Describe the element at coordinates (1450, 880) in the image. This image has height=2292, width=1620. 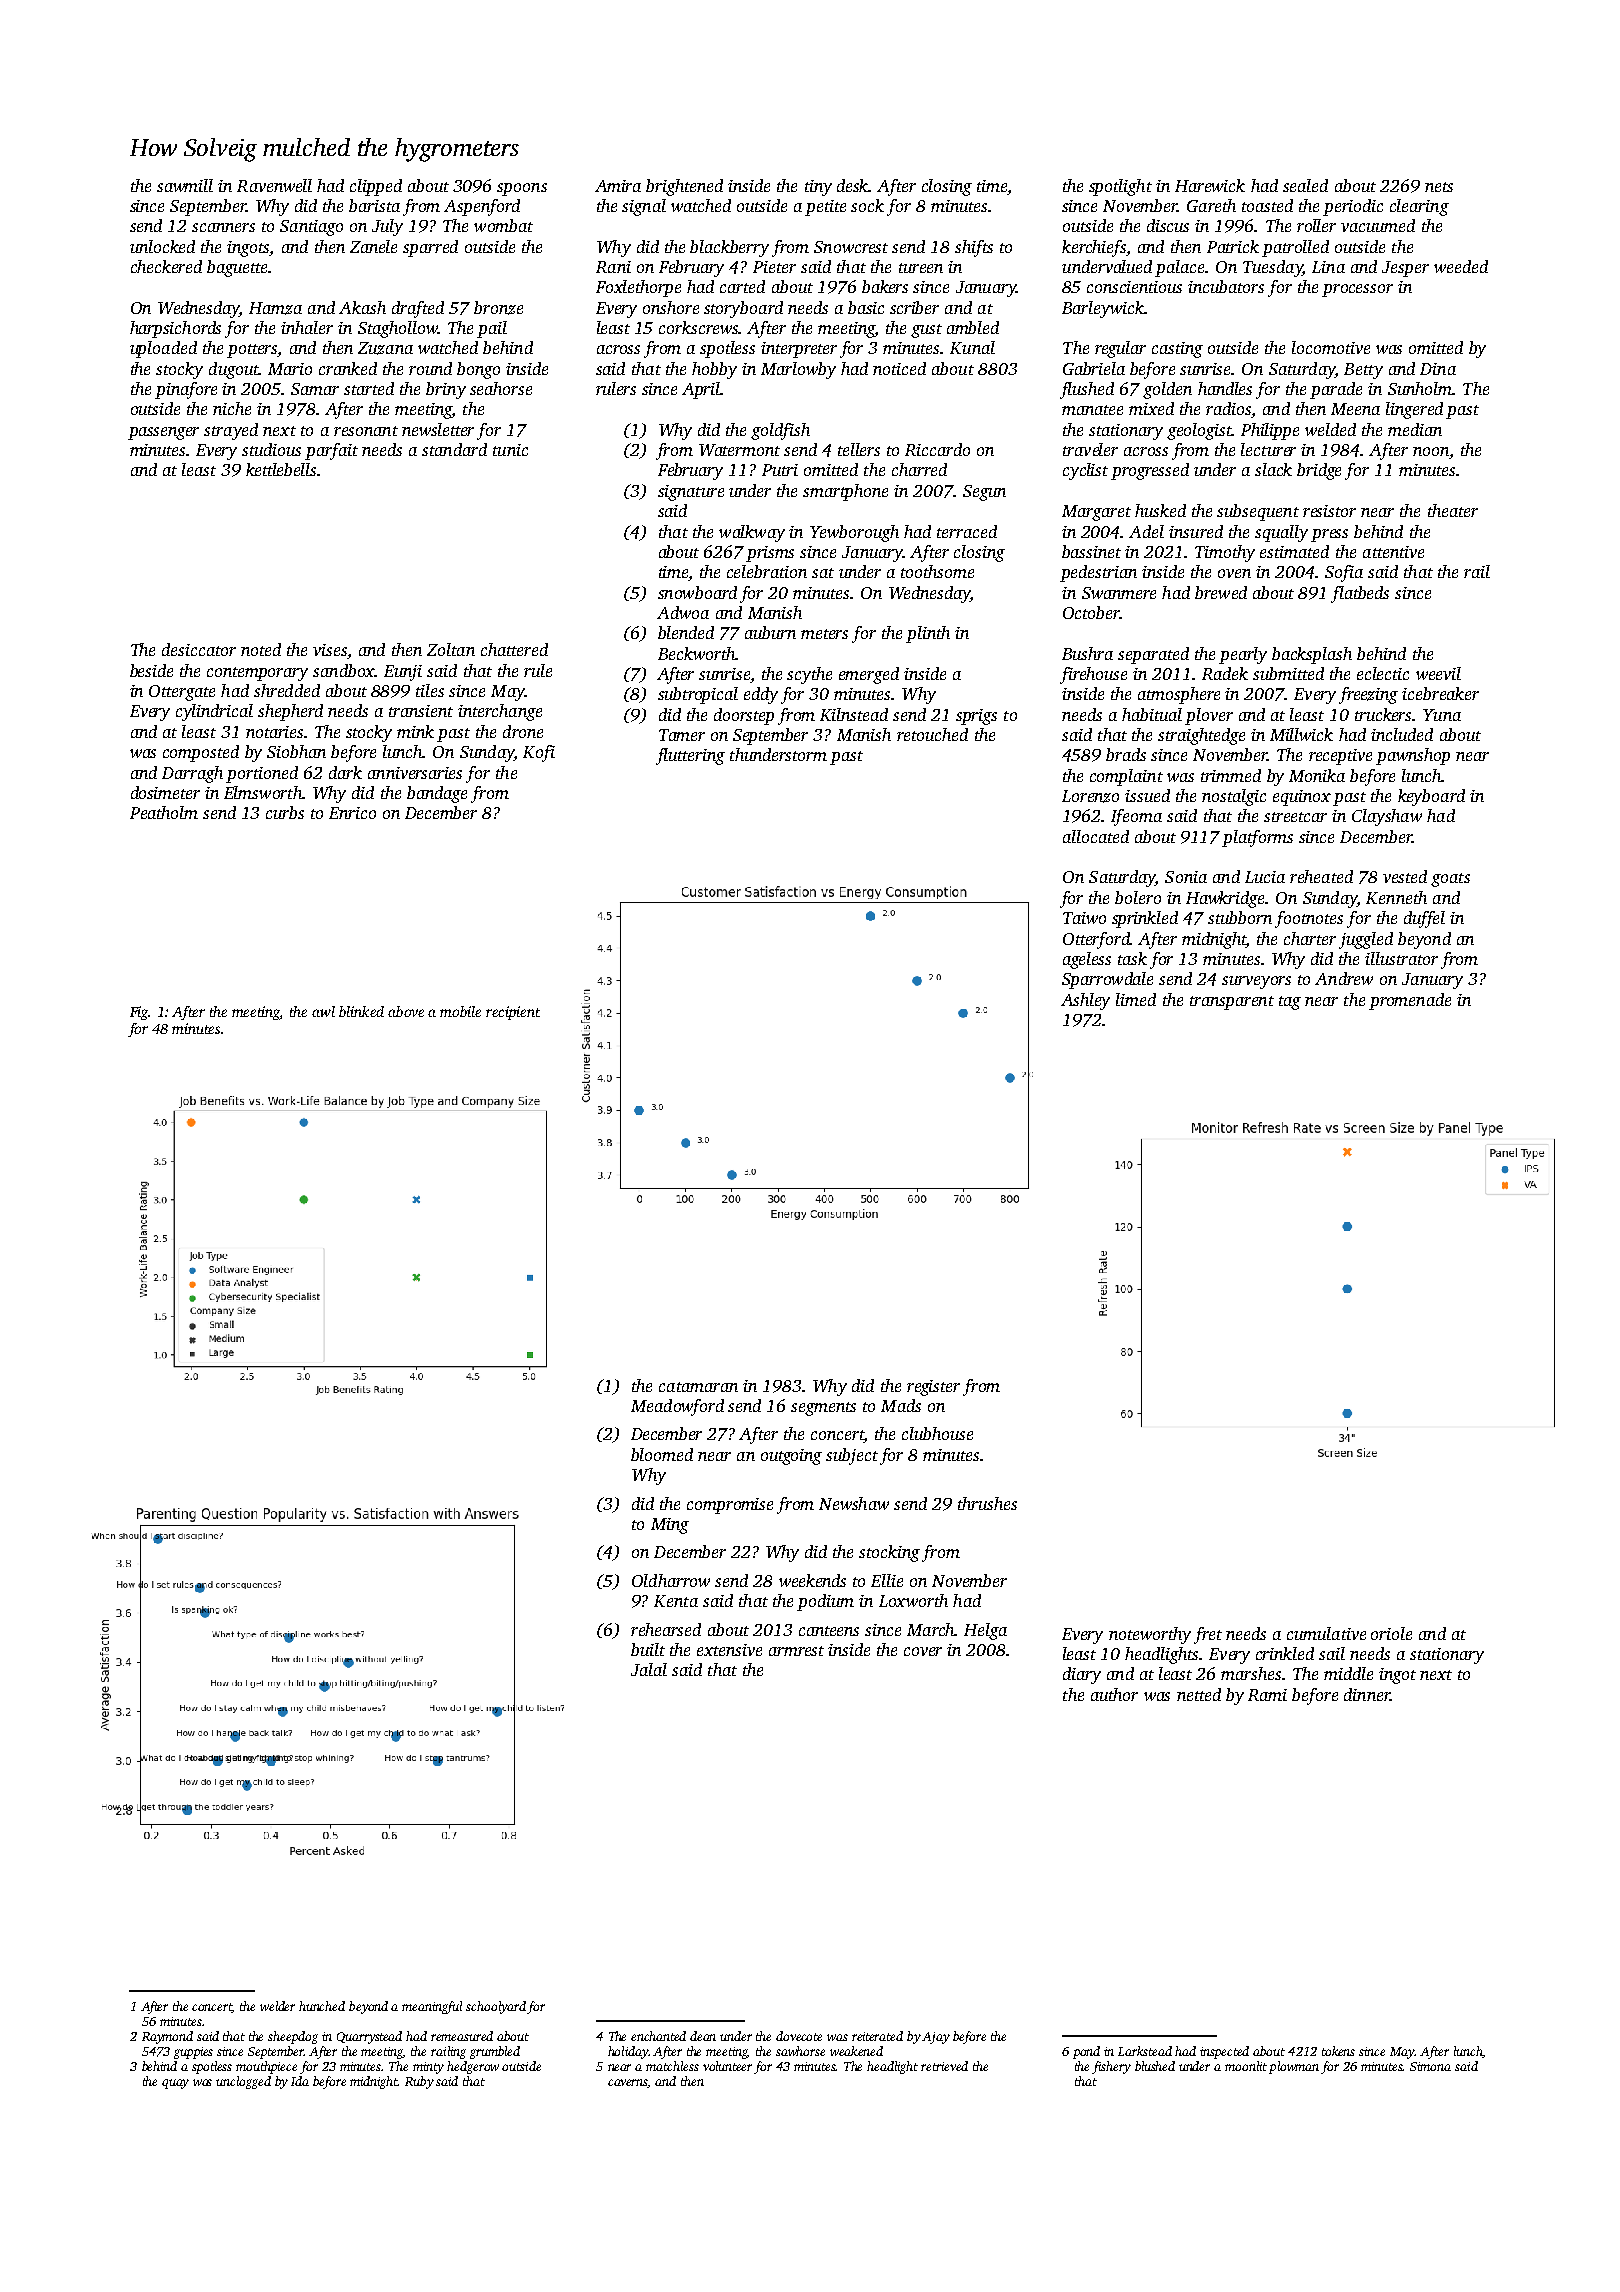
I see `goats` at that location.
